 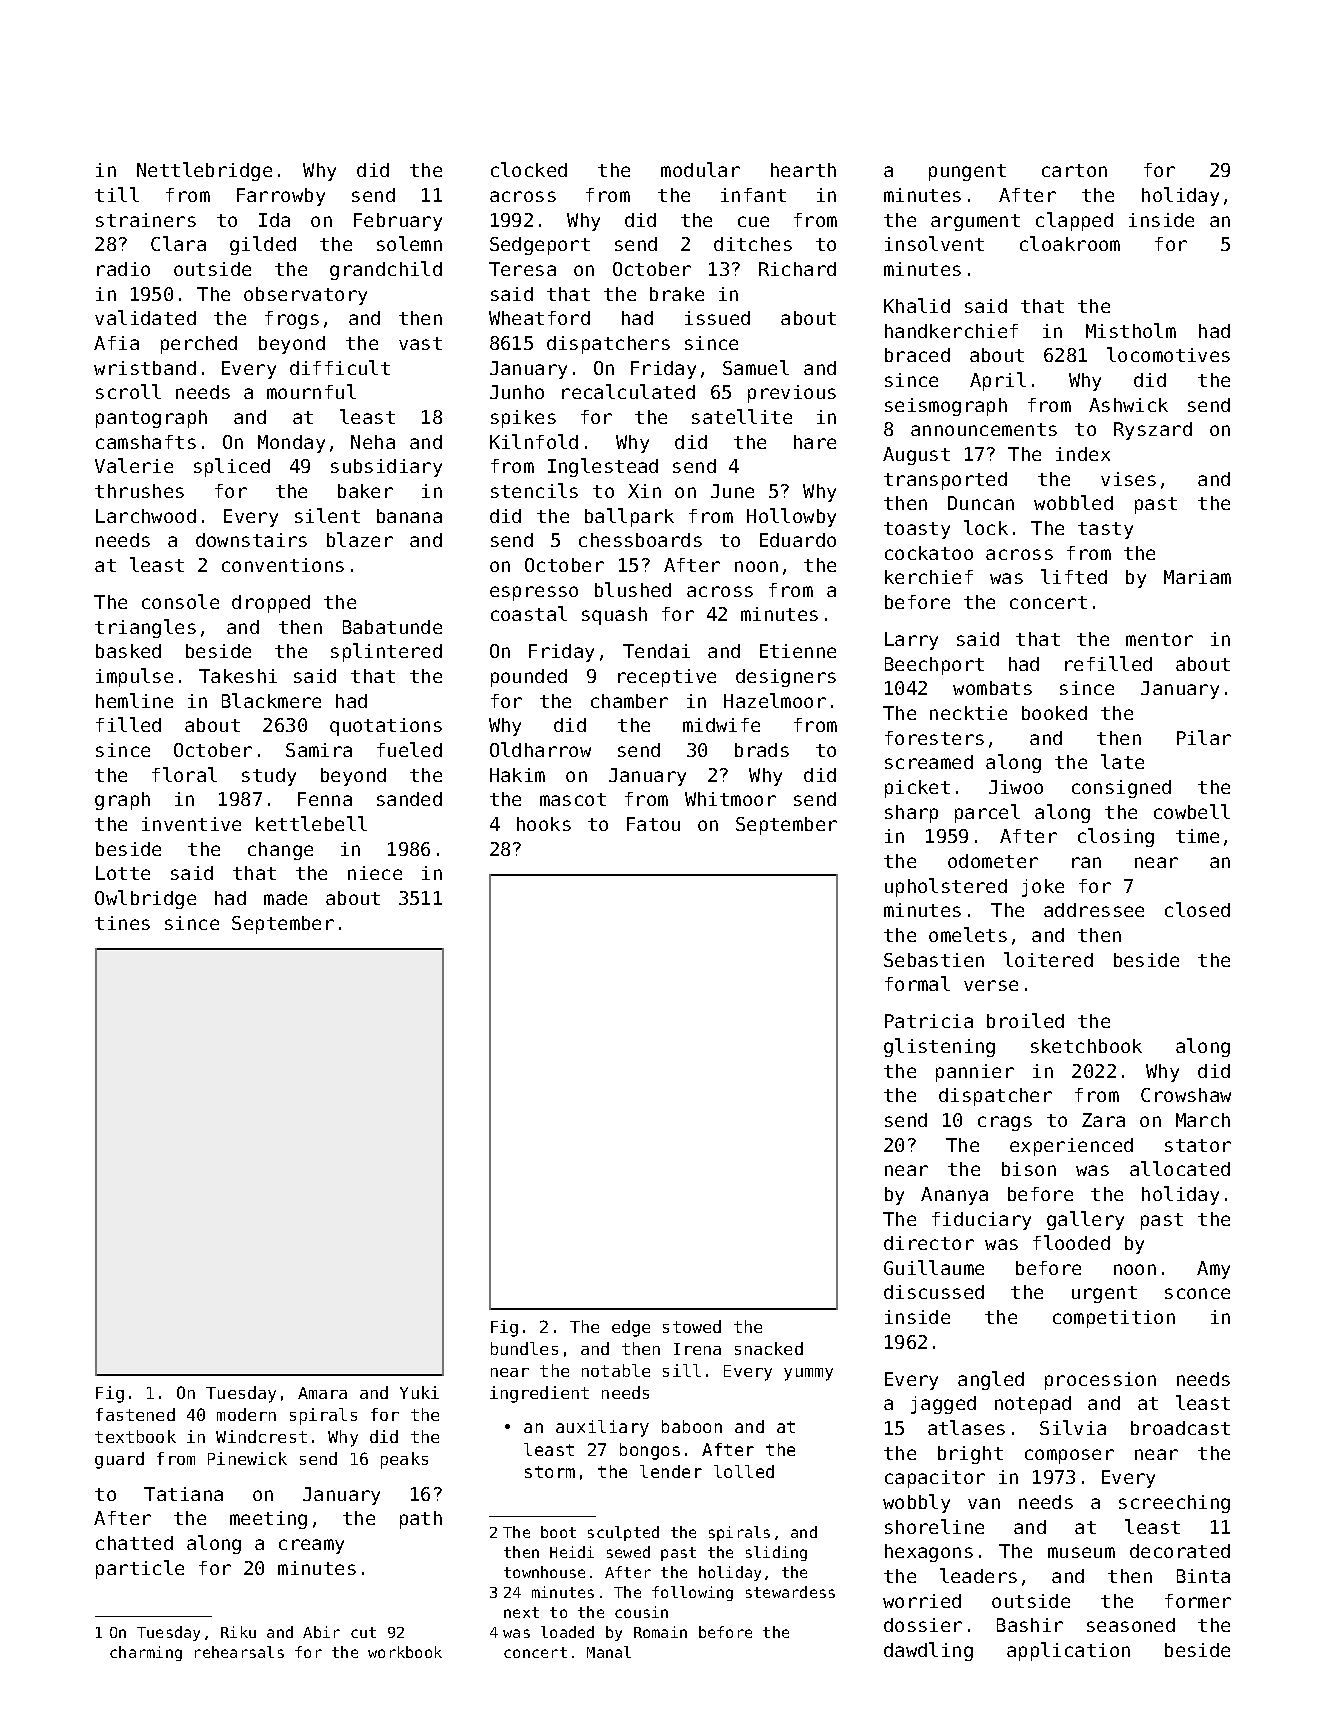 What do you see at coordinates (146, 516) in the screenshot?
I see `Larchwood` at bounding box center [146, 516].
